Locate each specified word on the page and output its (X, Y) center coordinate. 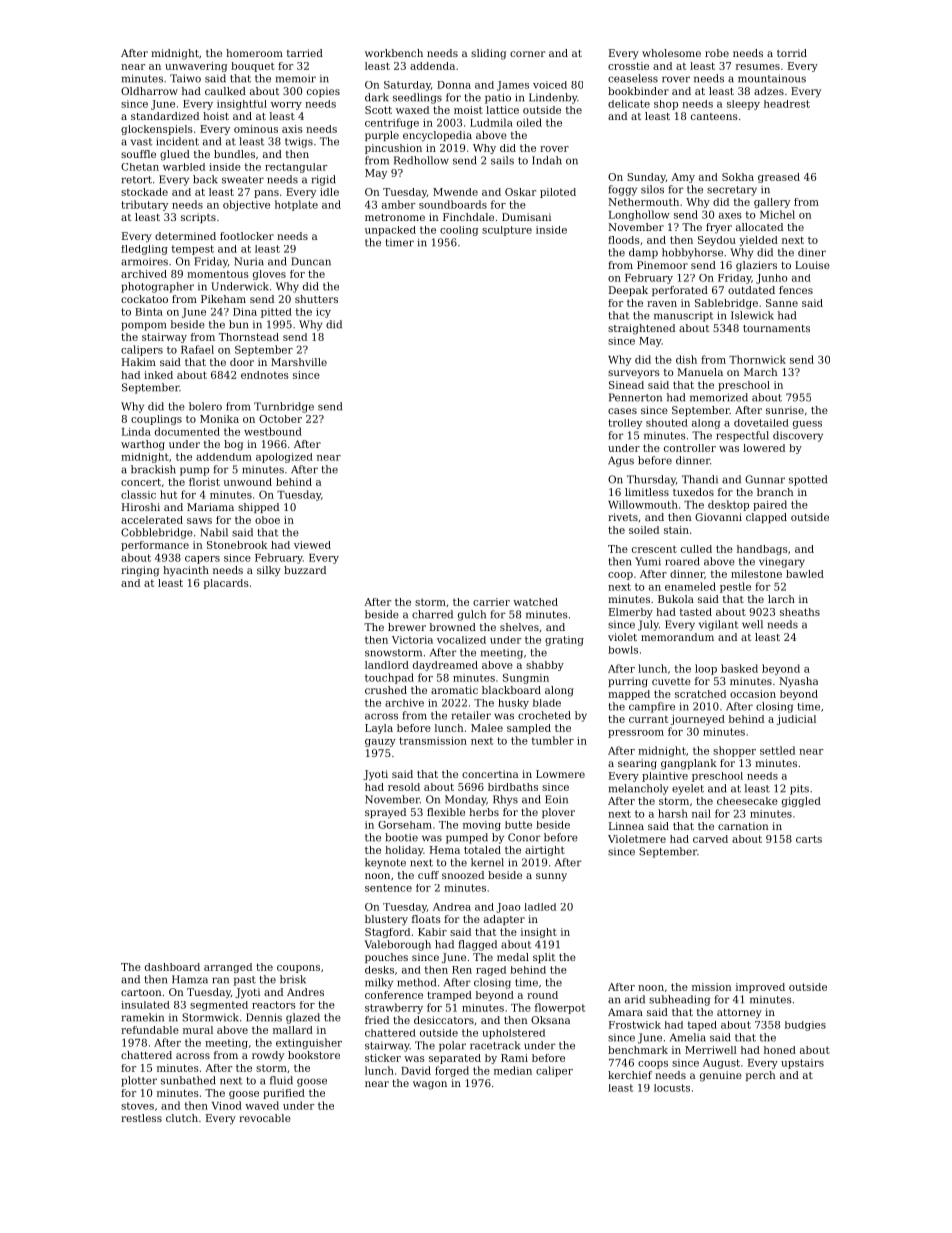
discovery (798, 436)
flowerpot (560, 1008)
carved (710, 839)
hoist (216, 116)
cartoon (141, 992)
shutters (316, 299)
